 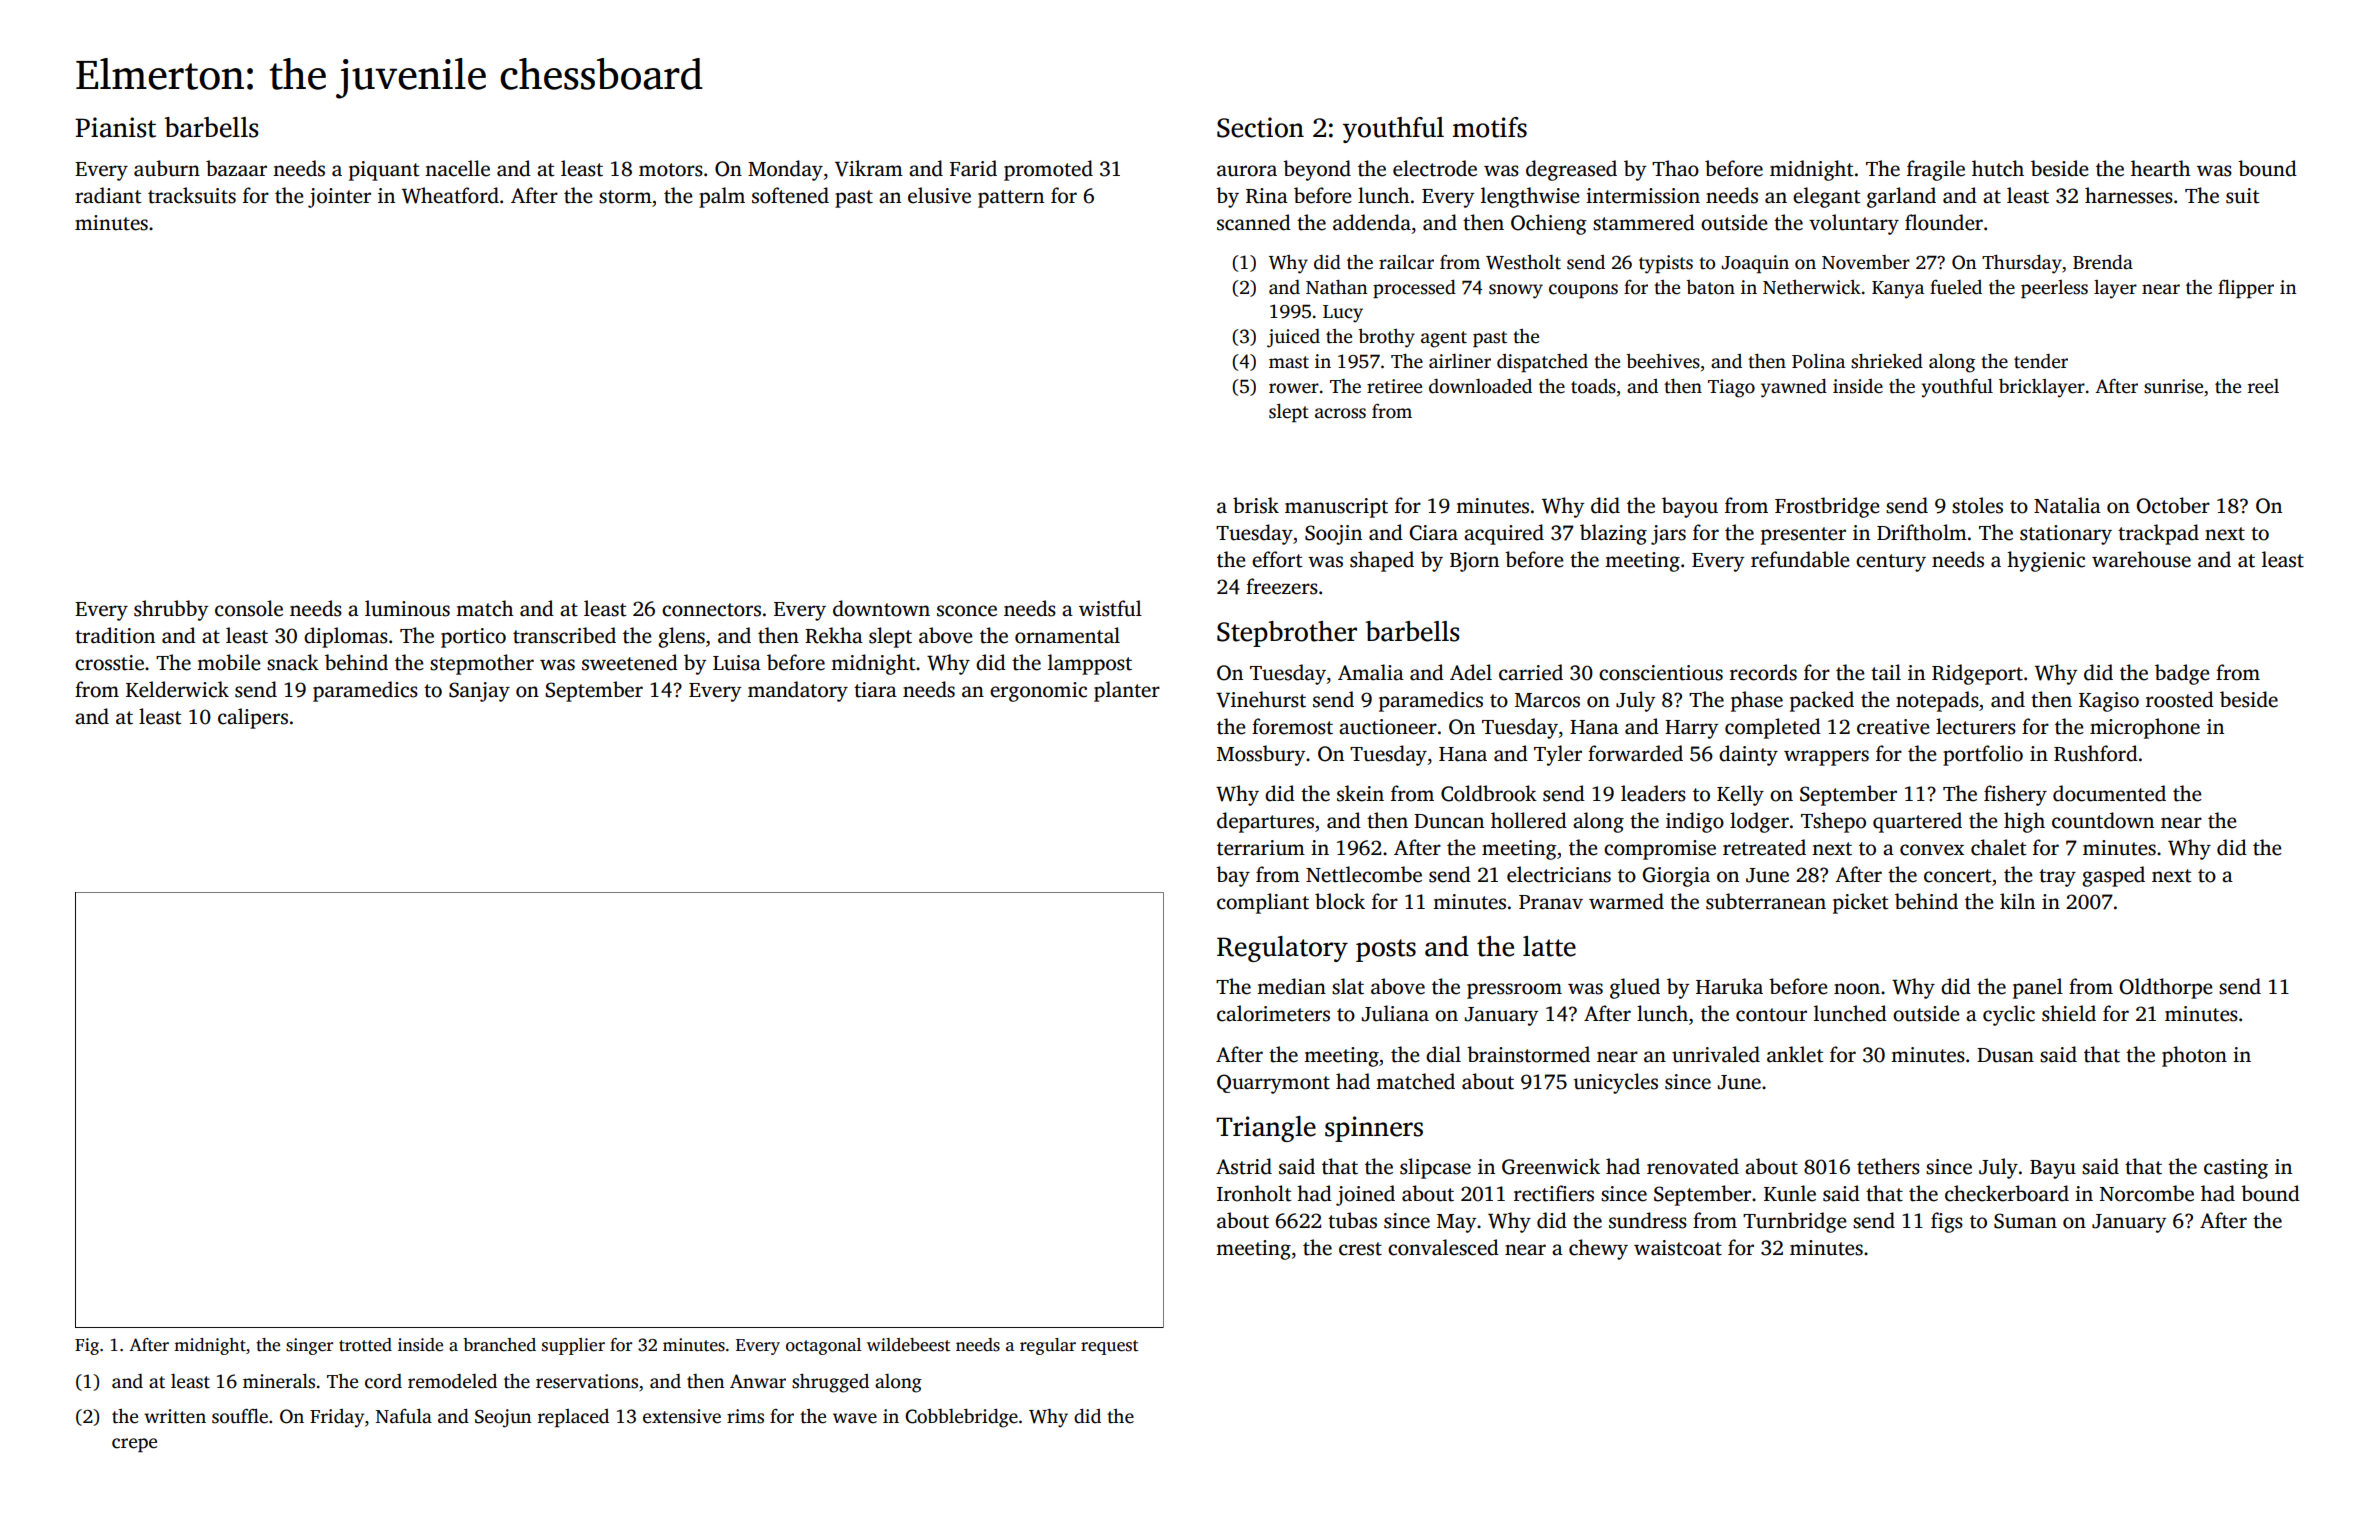 What do you see at coordinates (1294, 388) in the page?
I see `rower` at bounding box center [1294, 388].
